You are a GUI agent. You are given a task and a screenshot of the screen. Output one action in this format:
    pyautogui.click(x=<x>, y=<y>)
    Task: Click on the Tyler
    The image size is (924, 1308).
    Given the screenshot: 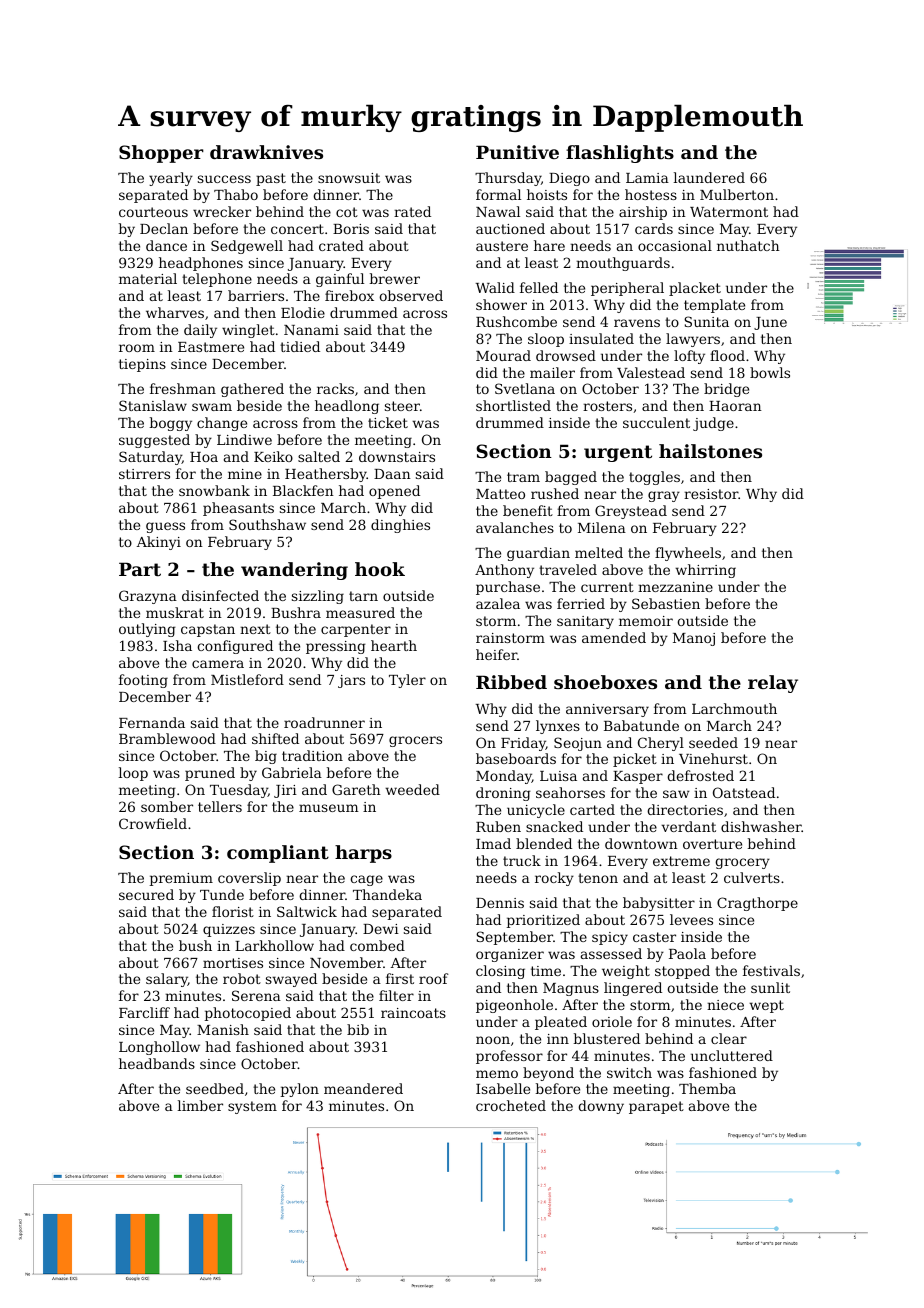 What is the action you would take?
    pyautogui.click(x=407, y=681)
